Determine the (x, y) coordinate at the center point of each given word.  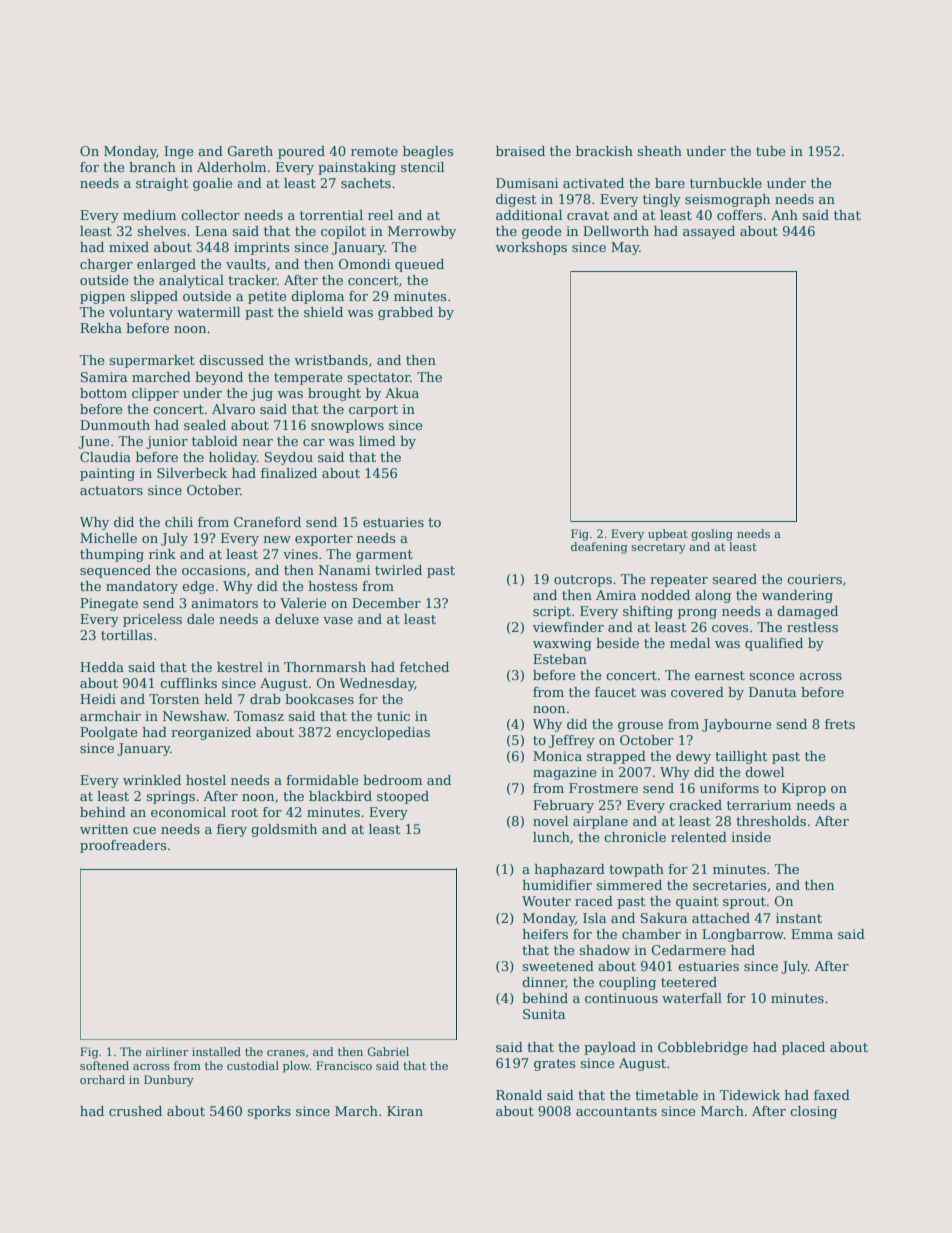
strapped (616, 757)
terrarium (759, 805)
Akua (402, 393)
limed (377, 441)
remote (374, 151)
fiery (232, 830)
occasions (214, 570)
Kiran (405, 1111)
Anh (784, 215)
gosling (712, 535)
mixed (129, 247)
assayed (709, 232)
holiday (233, 458)
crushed (135, 1111)
